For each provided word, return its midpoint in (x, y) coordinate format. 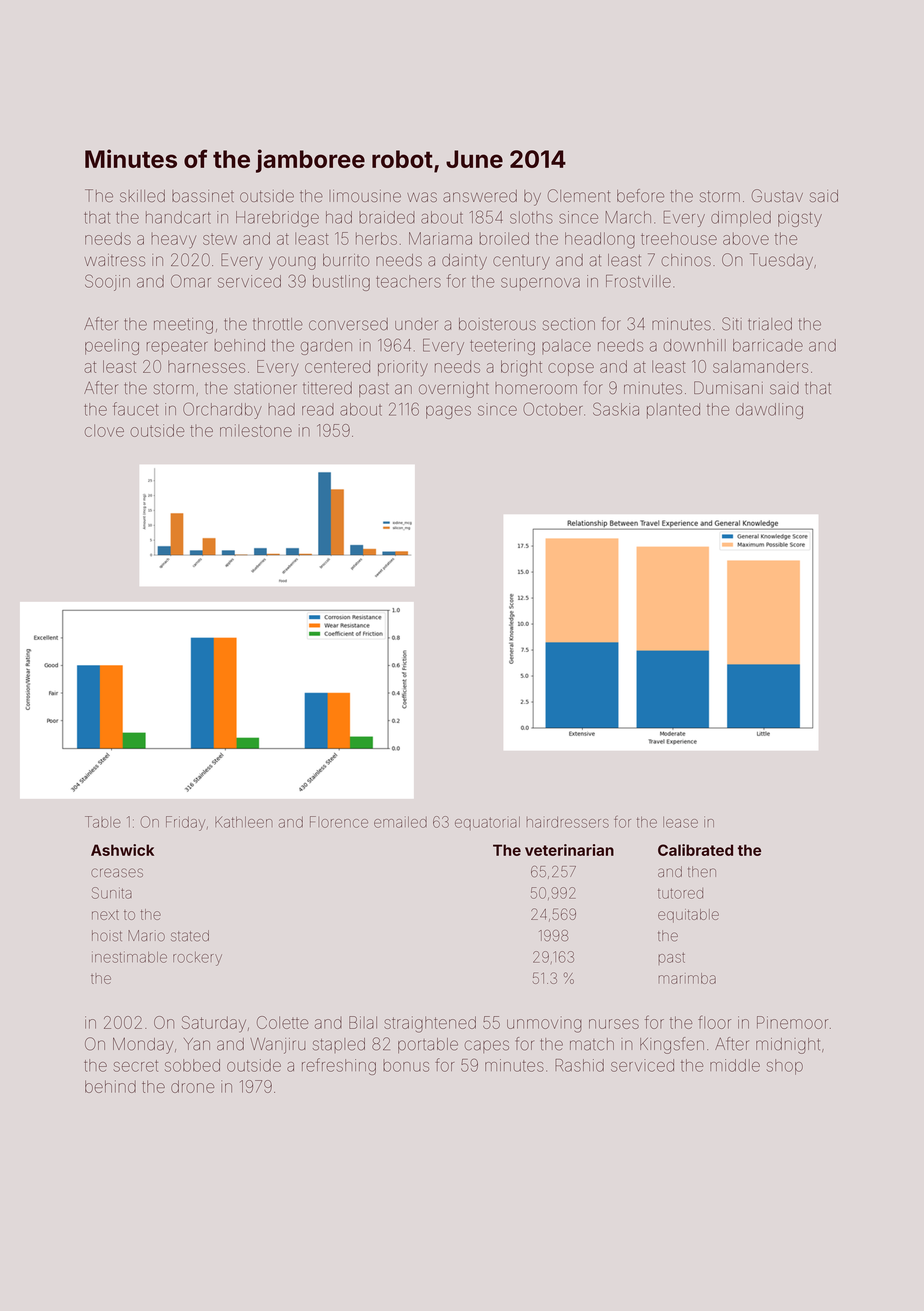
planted (673, 411)
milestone (256, 430)
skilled (142, 196)
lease (680, 822)
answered (480, 196)
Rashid (579, 1065)
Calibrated (695, 850)
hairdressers (568, 822)
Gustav (777, 195)
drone (192, 1086)
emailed (400, 822)
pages (448, 412)
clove (104, 430)
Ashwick (122, 850)
